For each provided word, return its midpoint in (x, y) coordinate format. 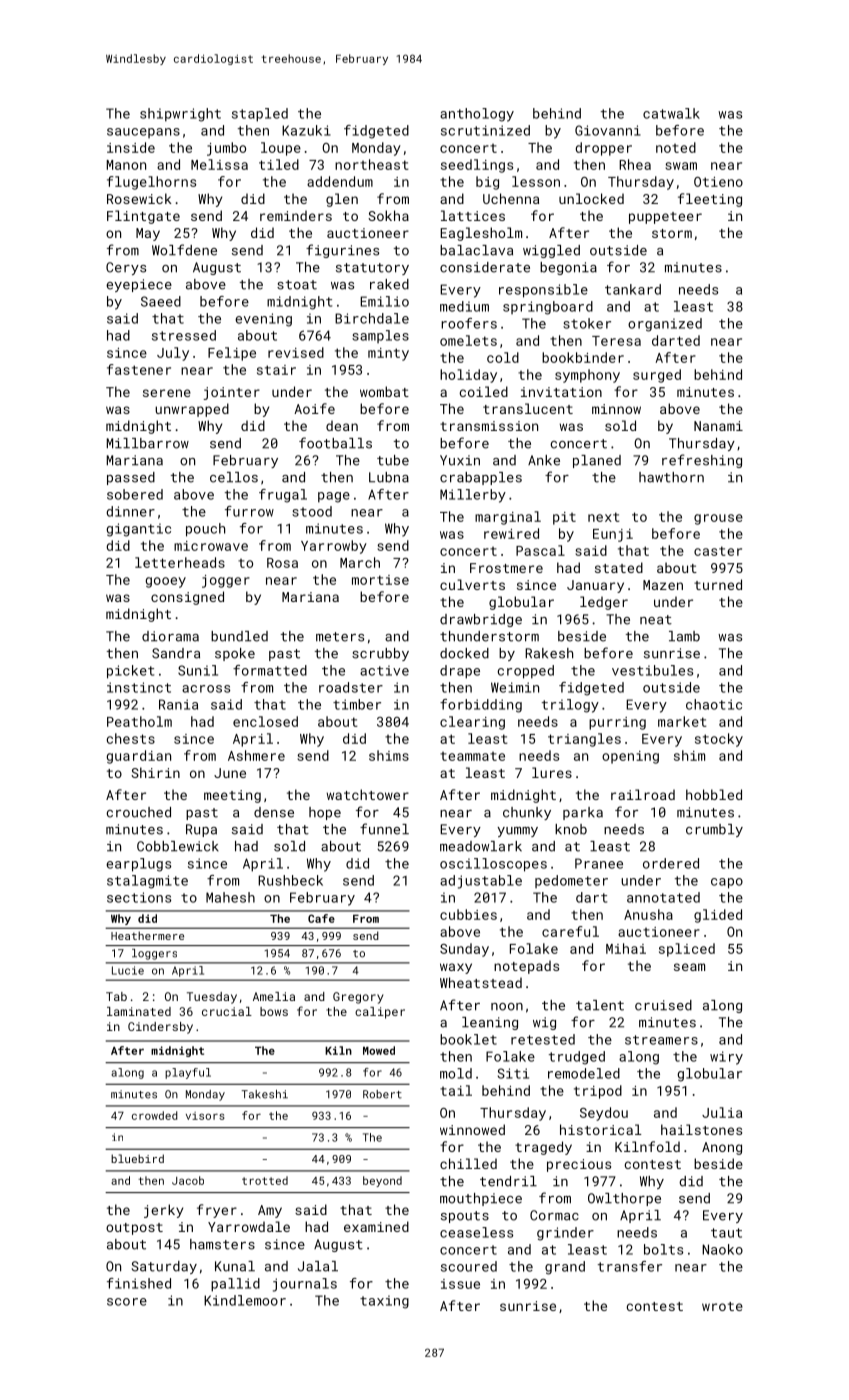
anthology (477, 115)
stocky (719, 740)
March (360, 562)
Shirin (155, 772)
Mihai (626, 948)
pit (564, 518)
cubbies (468, 914)
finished (139, 1283)
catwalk (671, 113)
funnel (384, 829)
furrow (249, 511)
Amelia (274, 996)
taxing (384, 1302)
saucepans (143, 133)
